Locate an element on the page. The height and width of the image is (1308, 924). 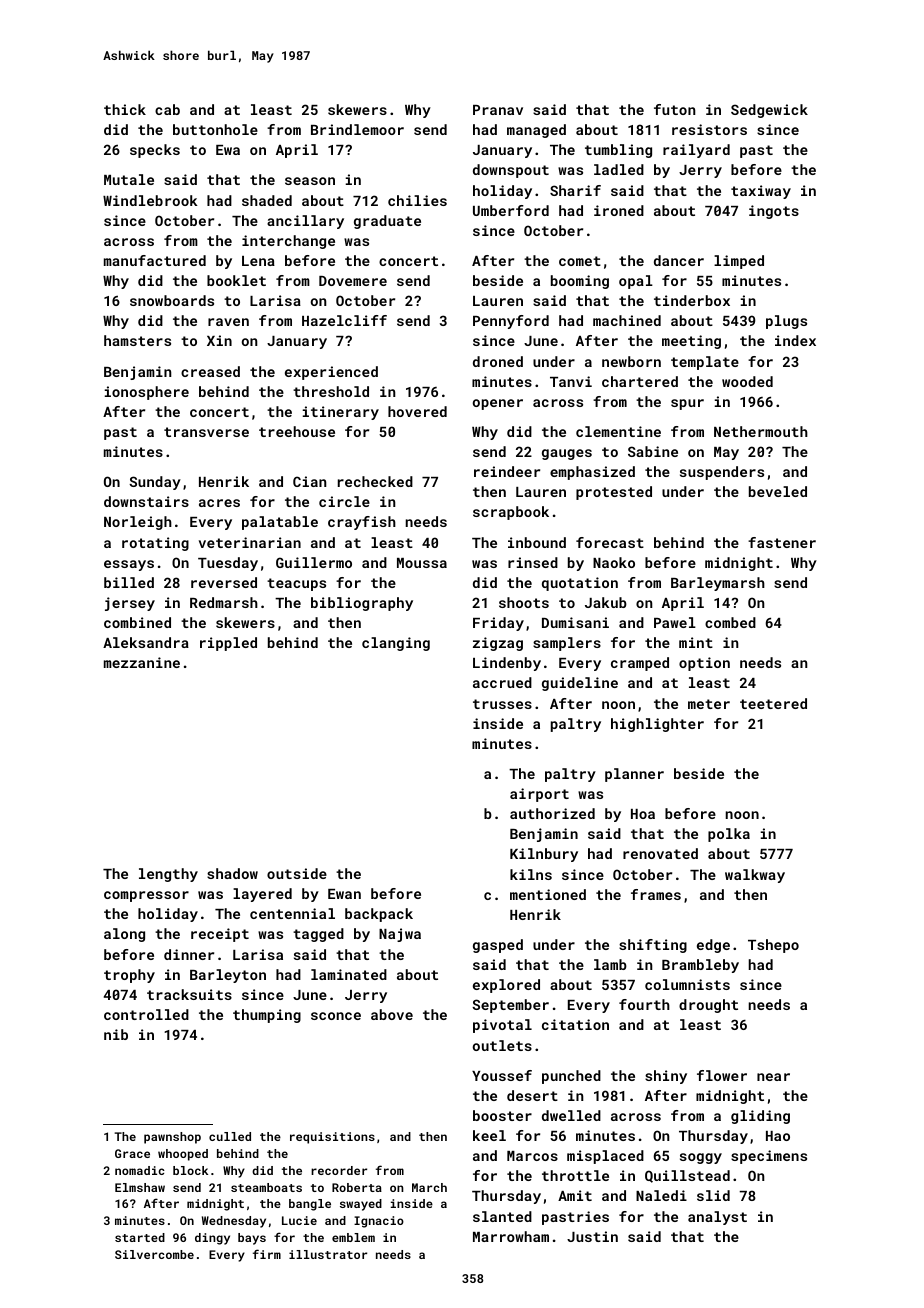
teetered is located at coordinates (773, 703).
